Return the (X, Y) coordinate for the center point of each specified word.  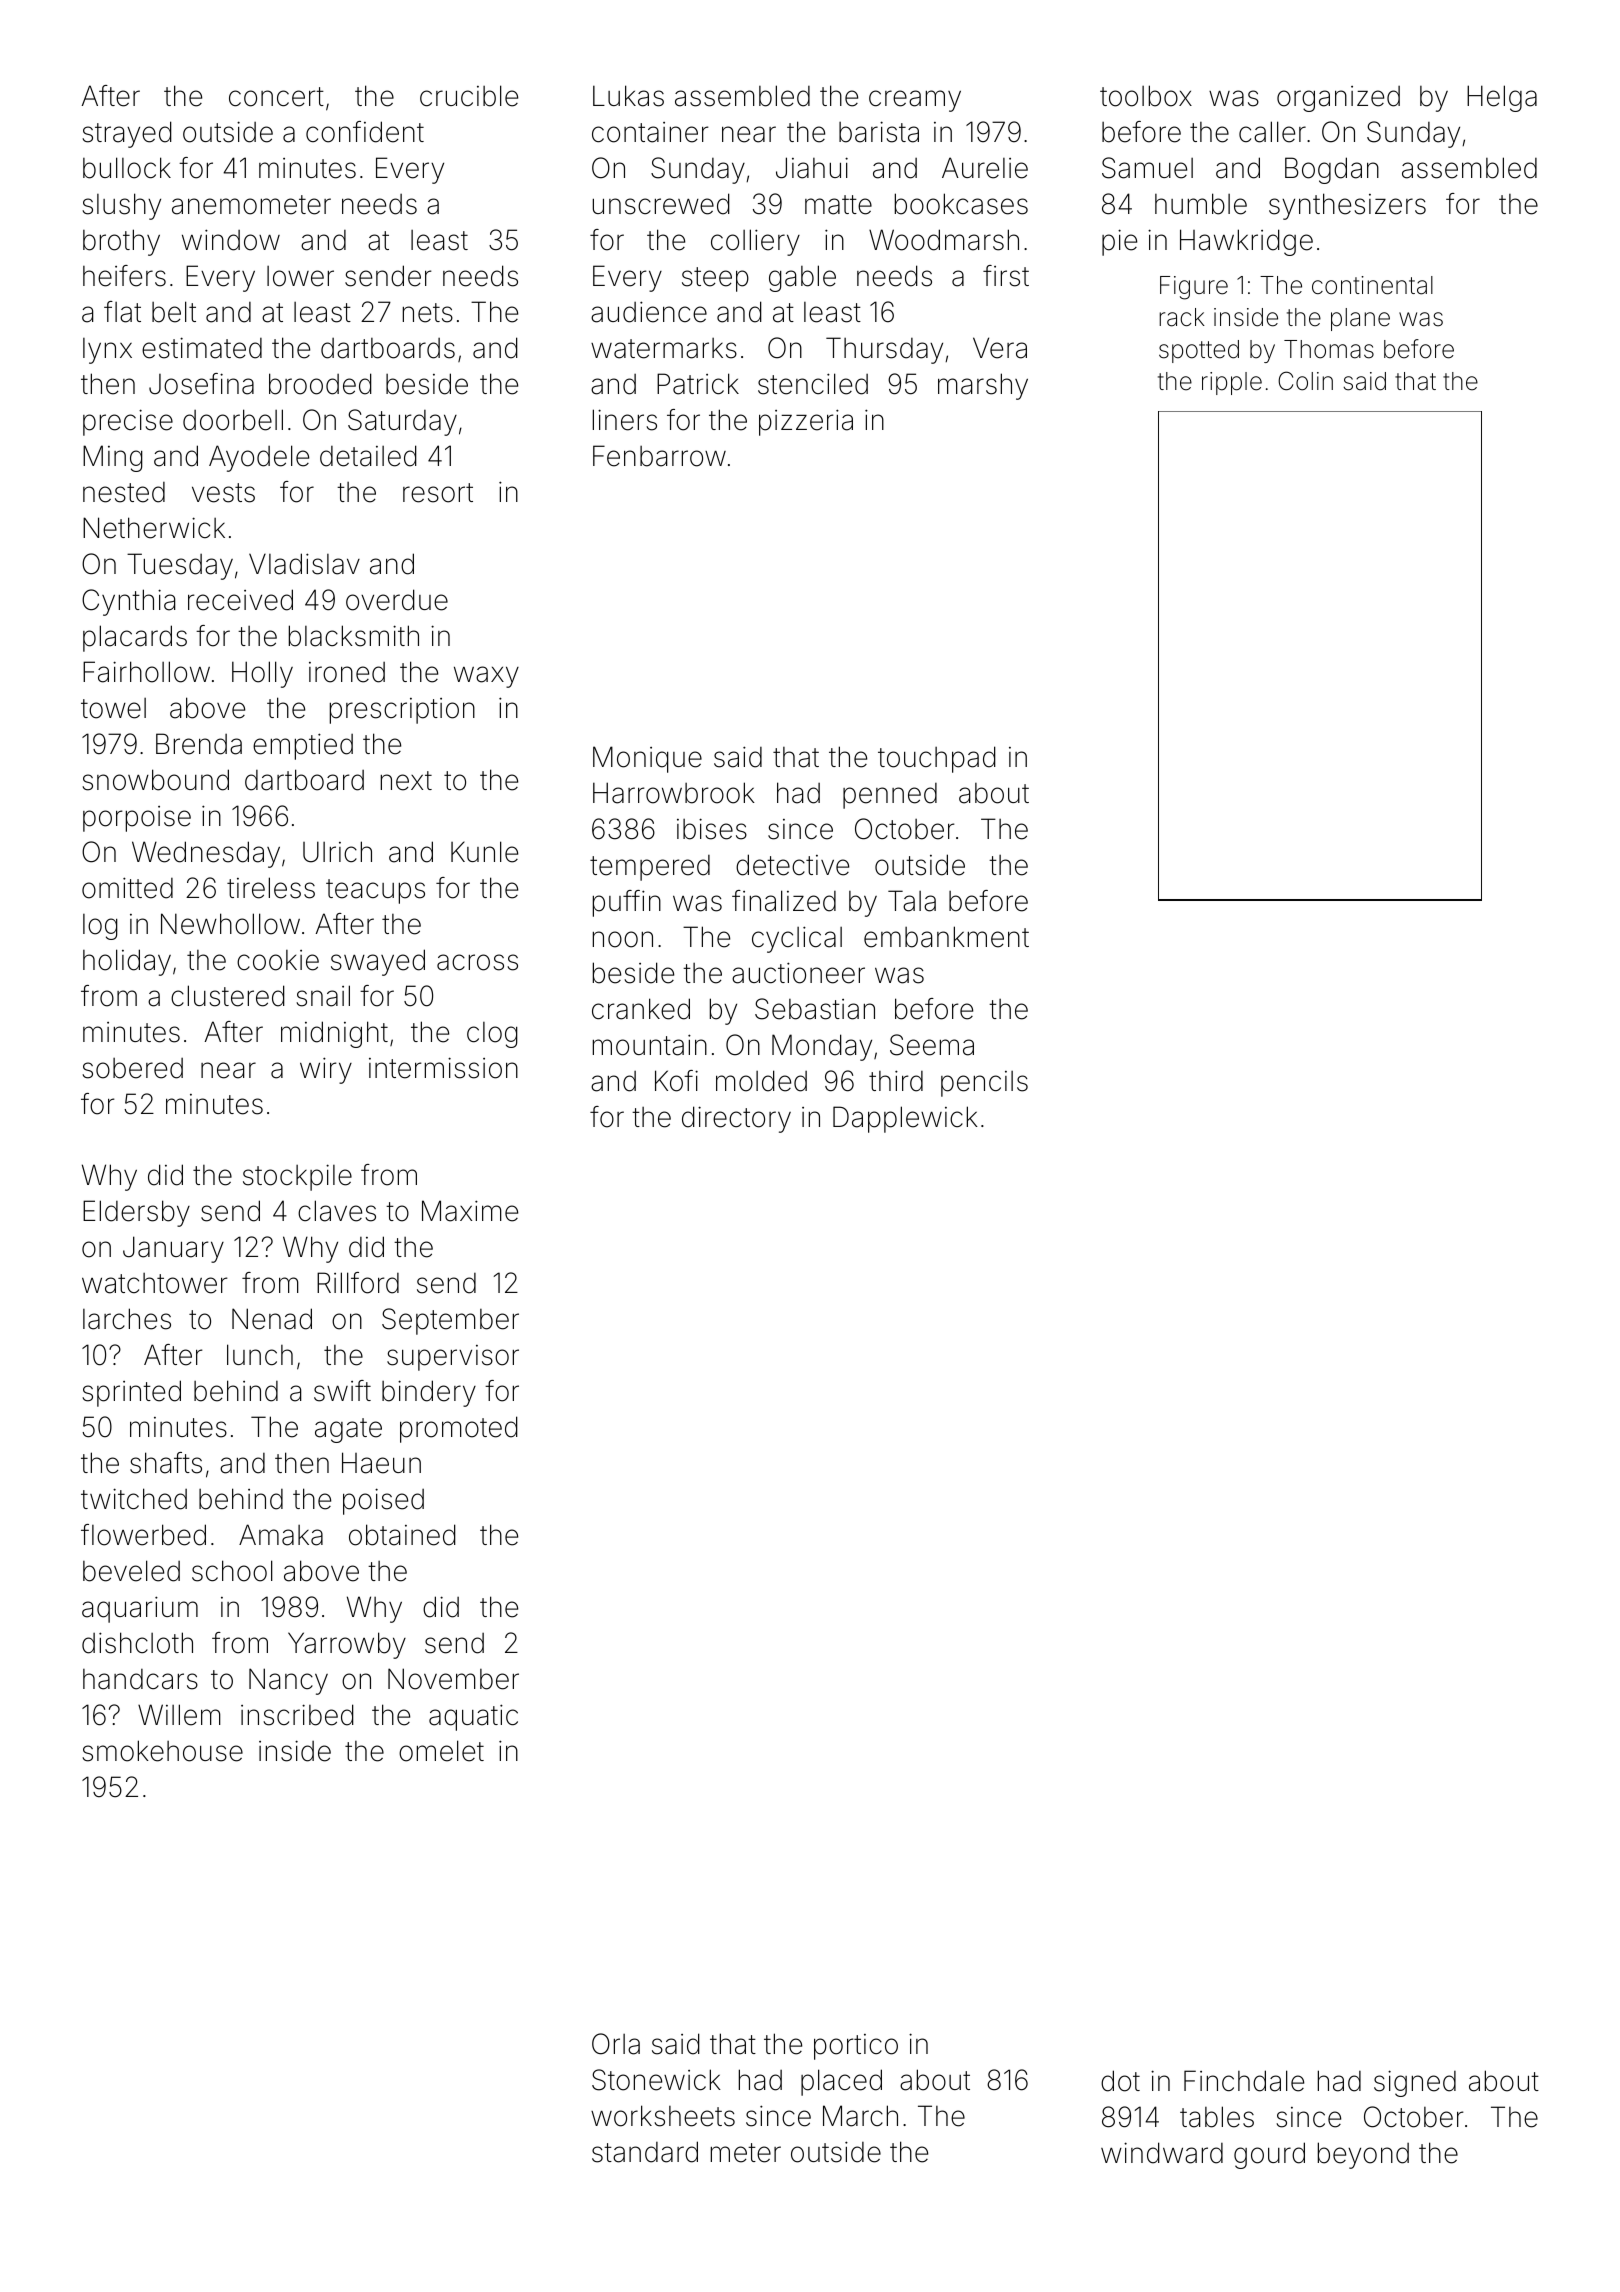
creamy (915, 101)
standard (645, 2152)
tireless (271, 888)
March (860, 2116)
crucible (469, 96)
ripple (1232, 383)
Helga (1502, 98)
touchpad (937, 759)
